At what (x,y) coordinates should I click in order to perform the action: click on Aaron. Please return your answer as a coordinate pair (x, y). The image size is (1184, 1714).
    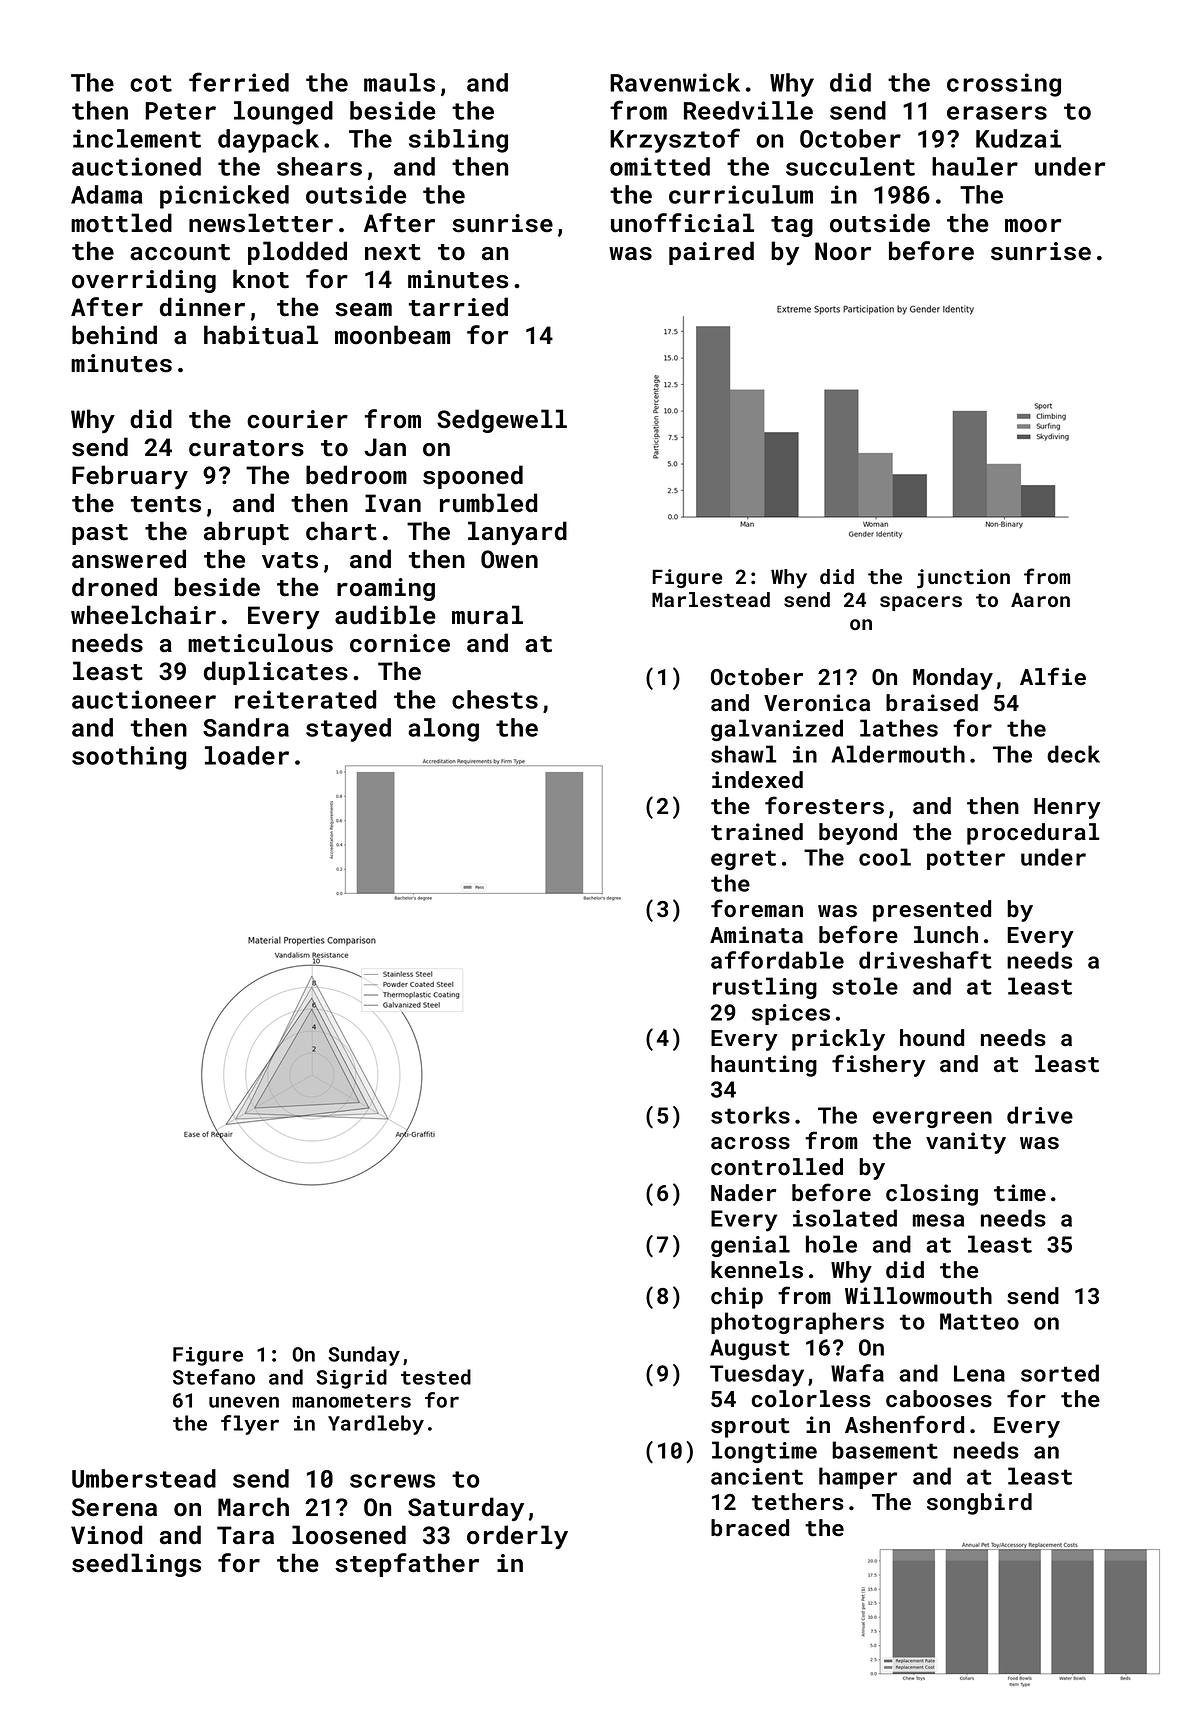
    Looking at the image, I should click on (1040, 599).
